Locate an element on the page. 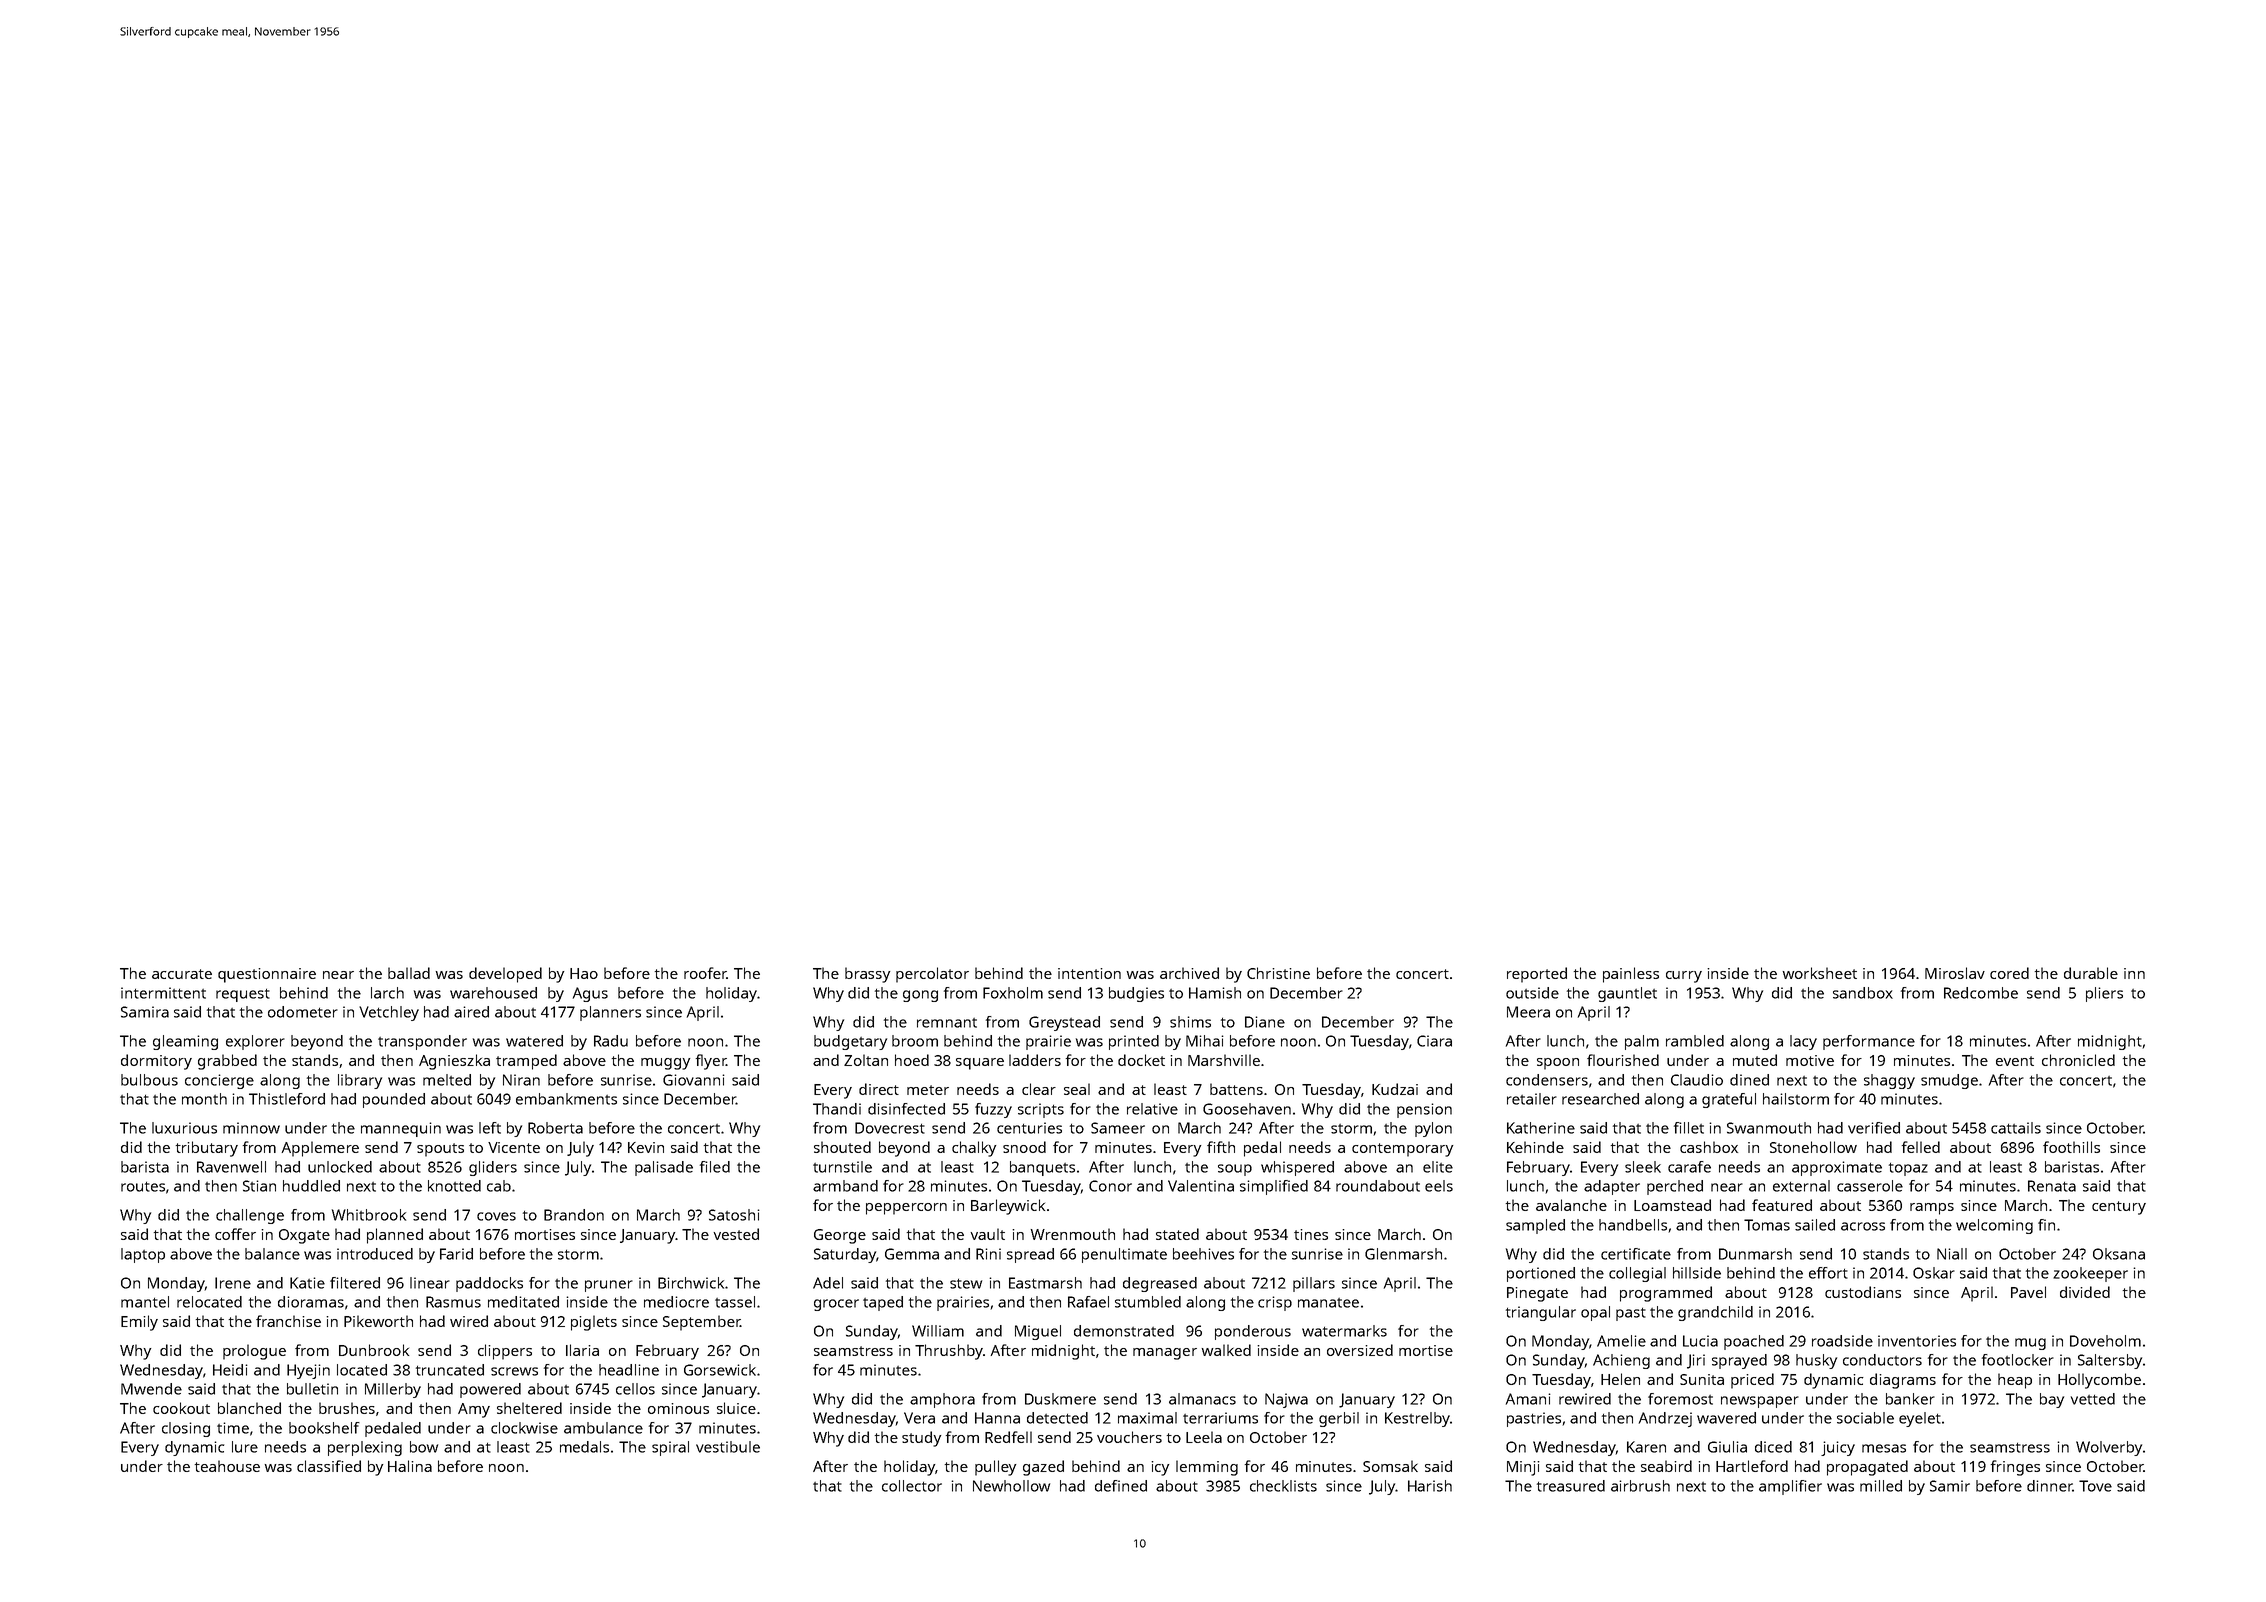 The width and height of the image is (2266, 1602). intermittent is located at coordinates (163, 993).
